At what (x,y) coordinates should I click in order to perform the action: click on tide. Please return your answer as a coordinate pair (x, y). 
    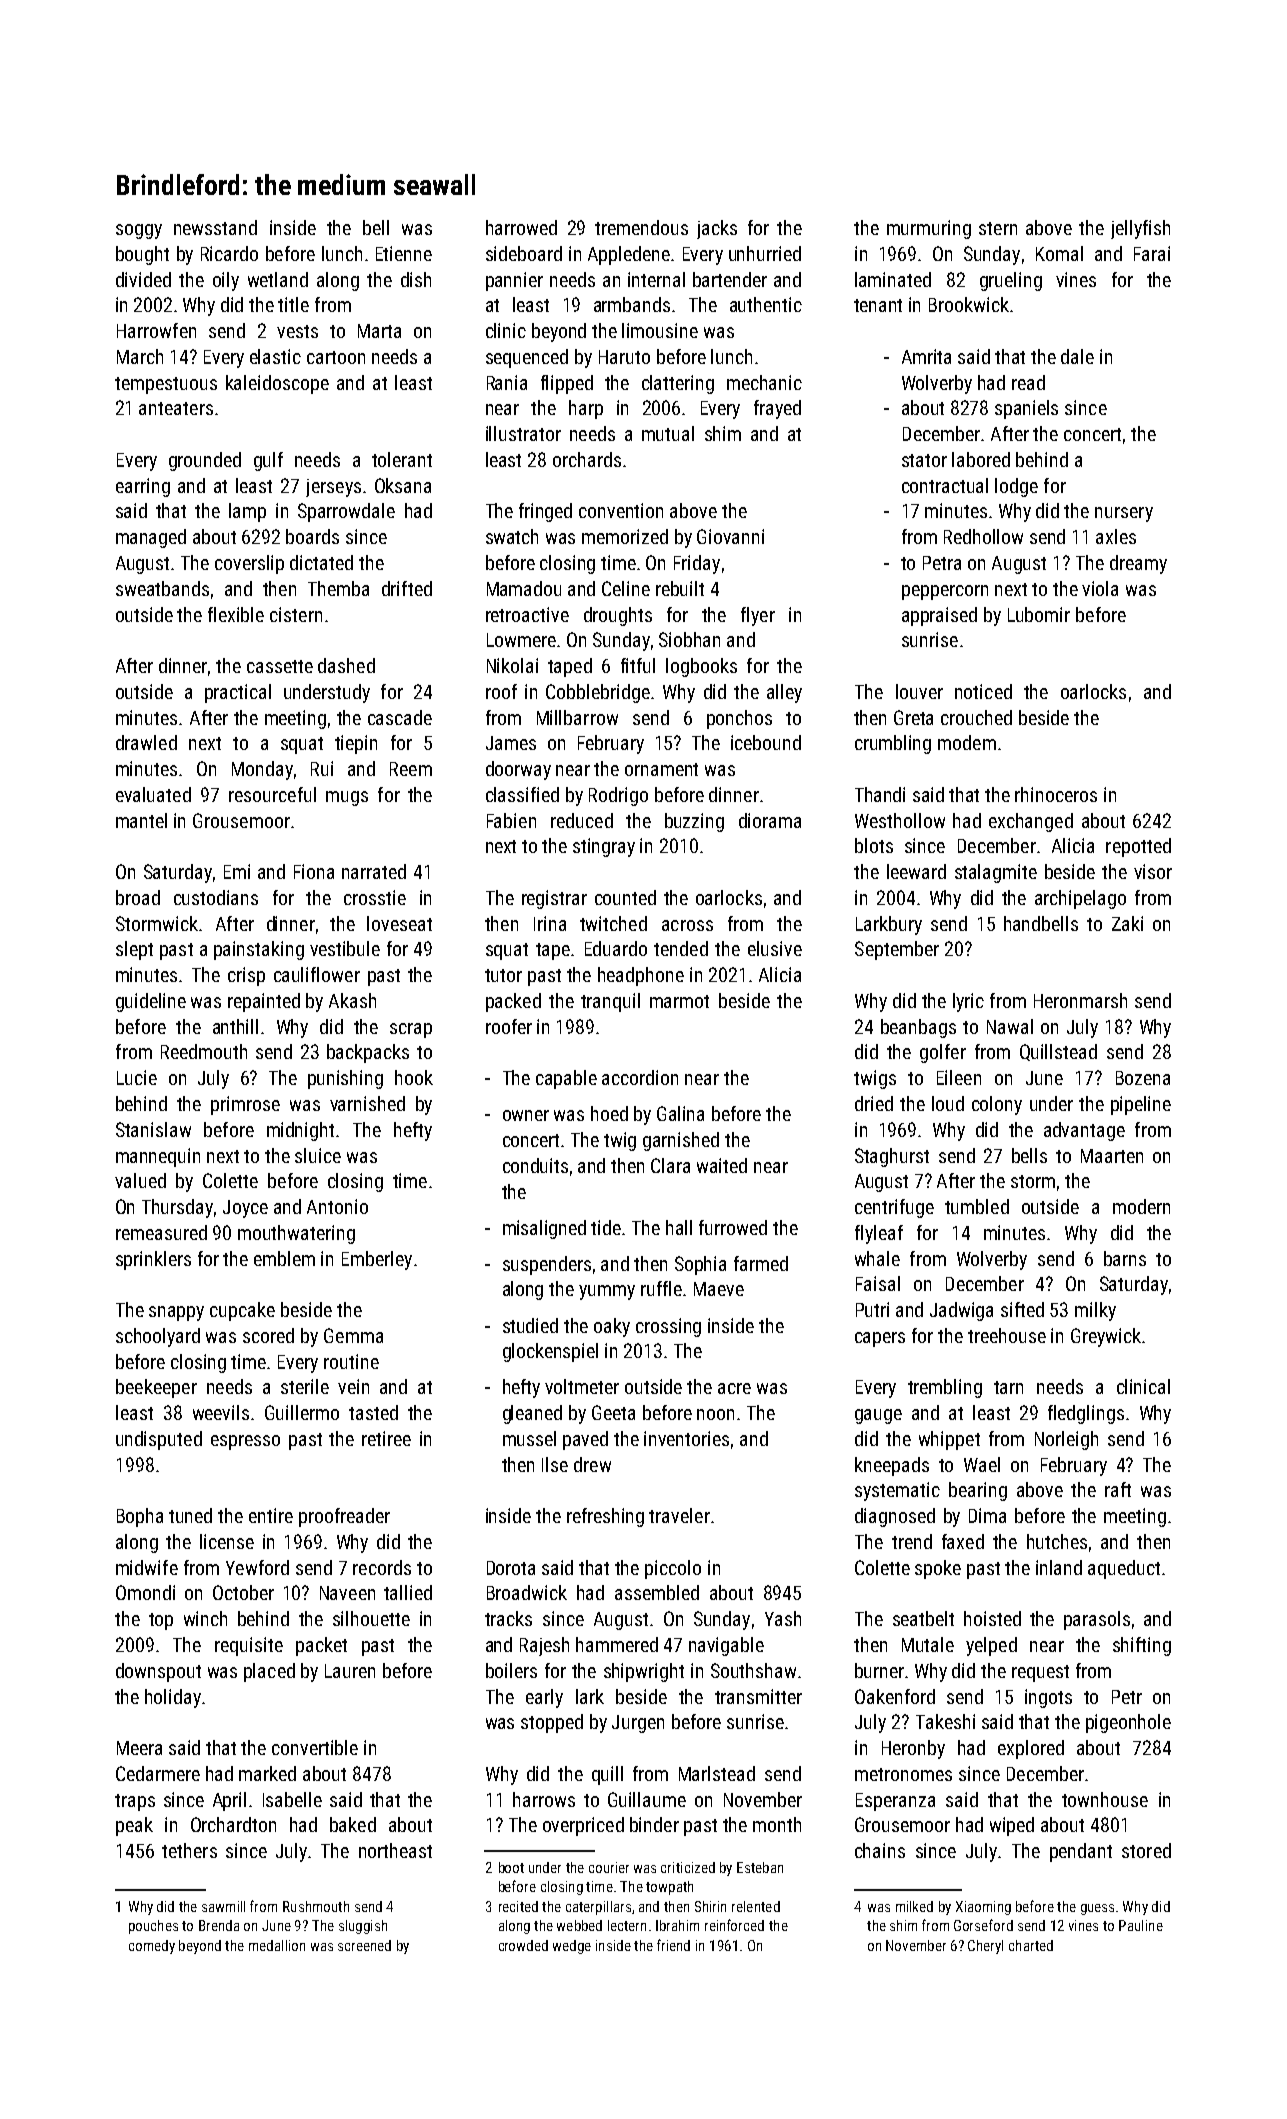
    Looking at the image, I should click on (606, 1227).
